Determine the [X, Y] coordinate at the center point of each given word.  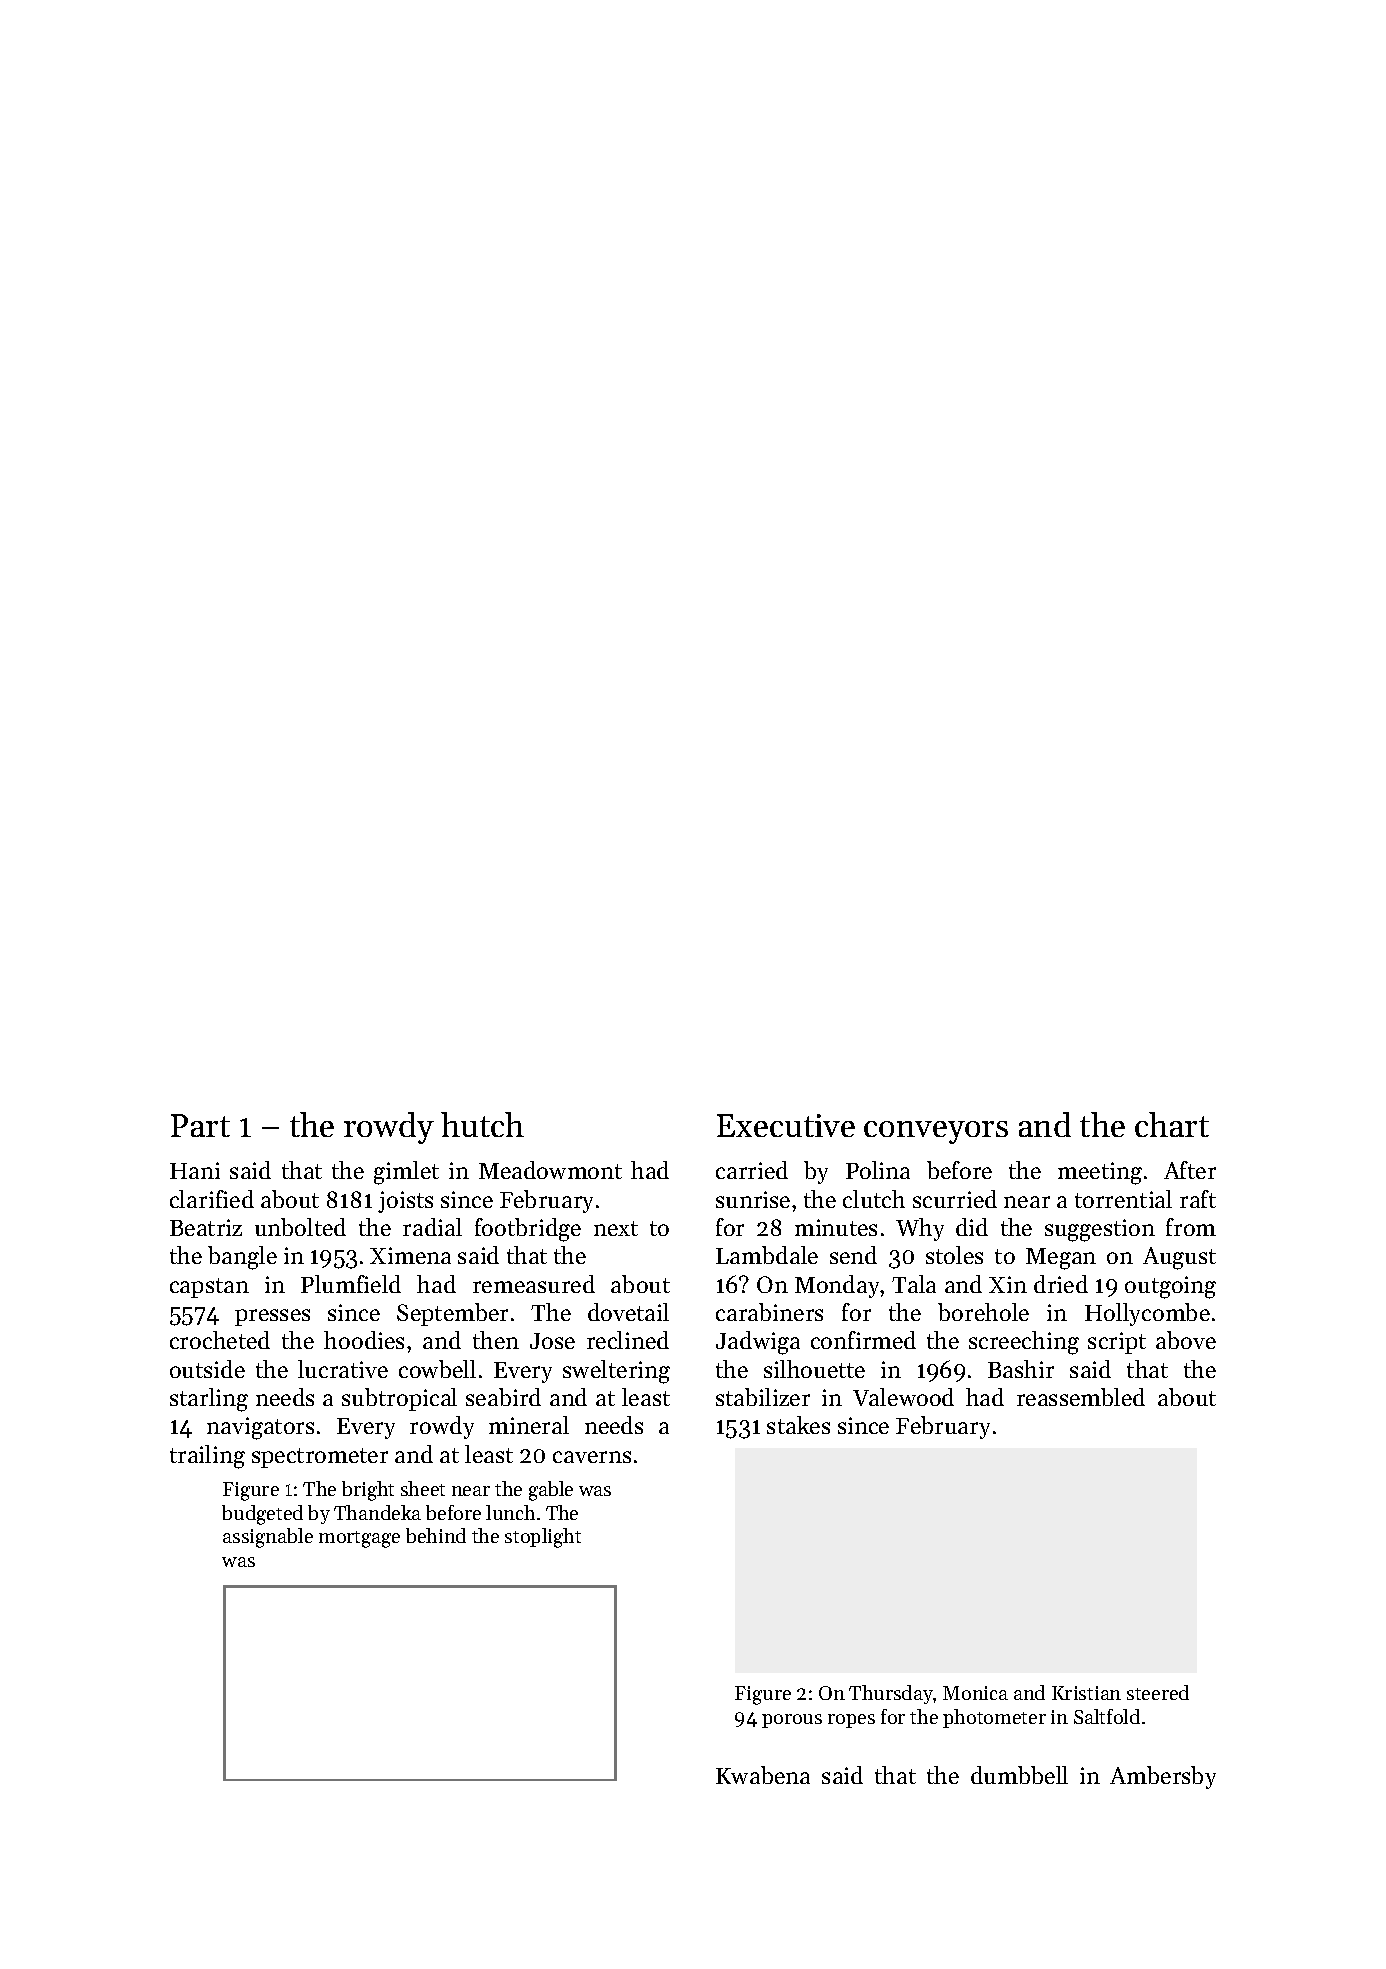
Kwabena [763, 1775]
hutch [482, 1124]
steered [1158, 1692]
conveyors [936, 1132]
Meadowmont [550, 1170]
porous [792, 1721]
